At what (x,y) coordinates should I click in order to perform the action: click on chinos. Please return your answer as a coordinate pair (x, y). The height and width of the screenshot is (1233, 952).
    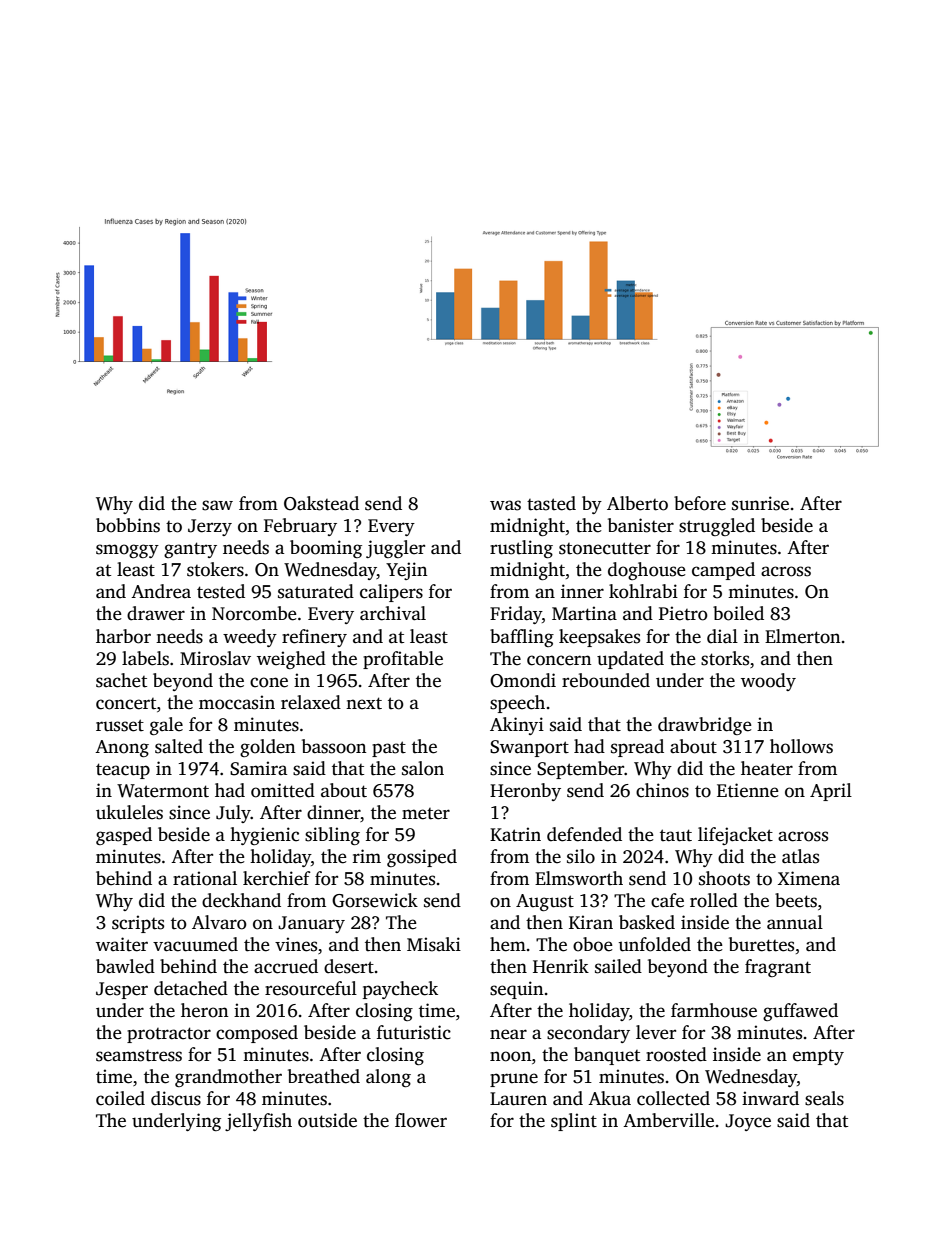
    Looking at the image, I should click on (662, 790).
